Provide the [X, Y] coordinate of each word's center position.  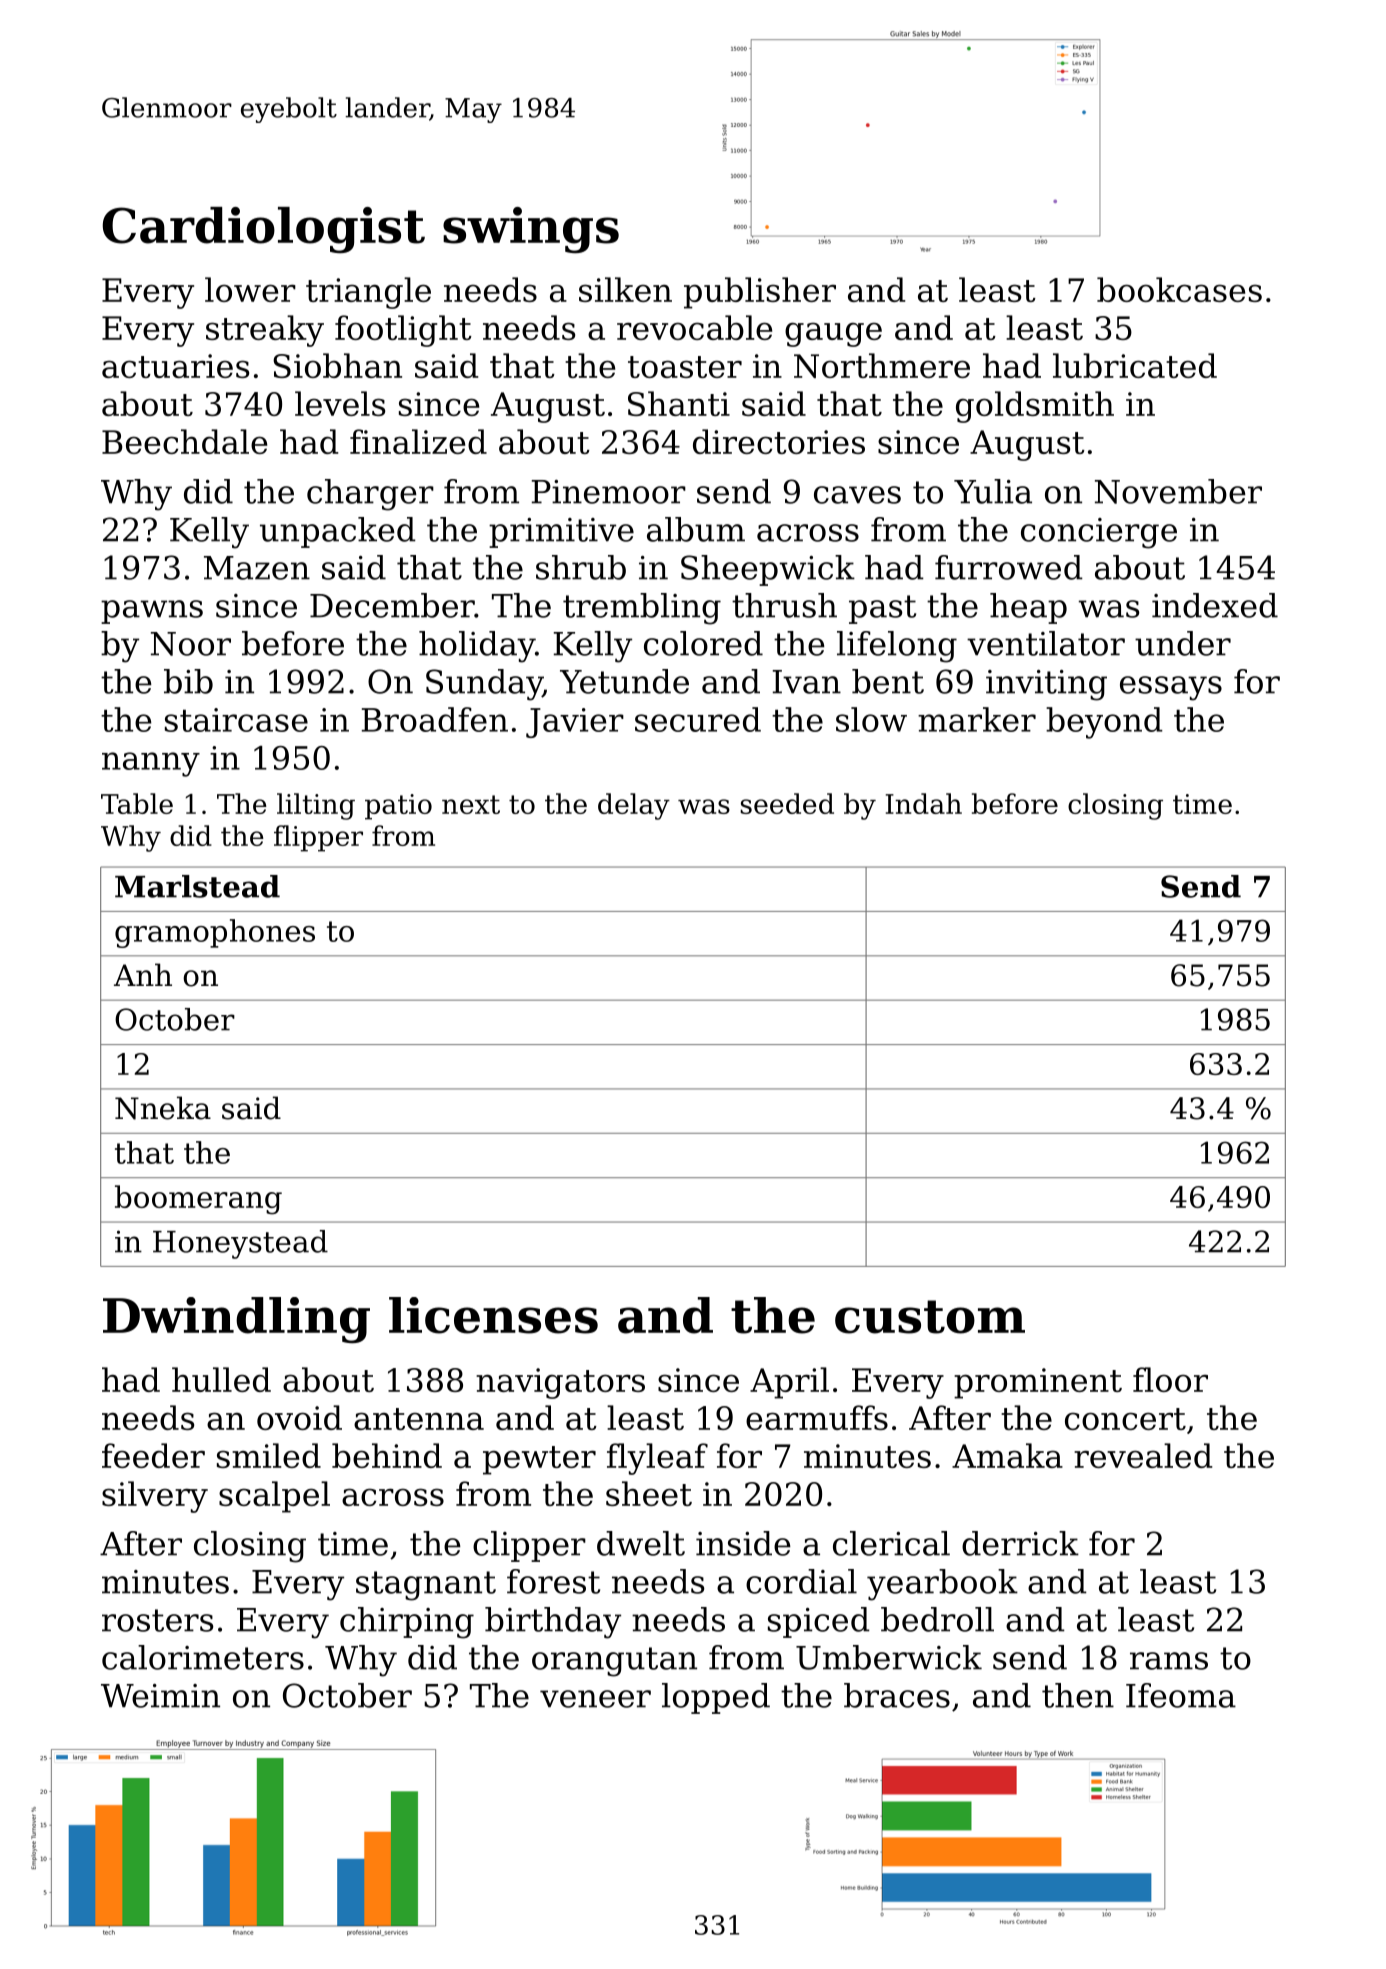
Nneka [163, 1108]
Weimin [160, 1696]
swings [531, 230]
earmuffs [817, 1417]
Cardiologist [263, 230]
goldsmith [1035, 407]
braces [897, 1695]
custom [930, 1317]
